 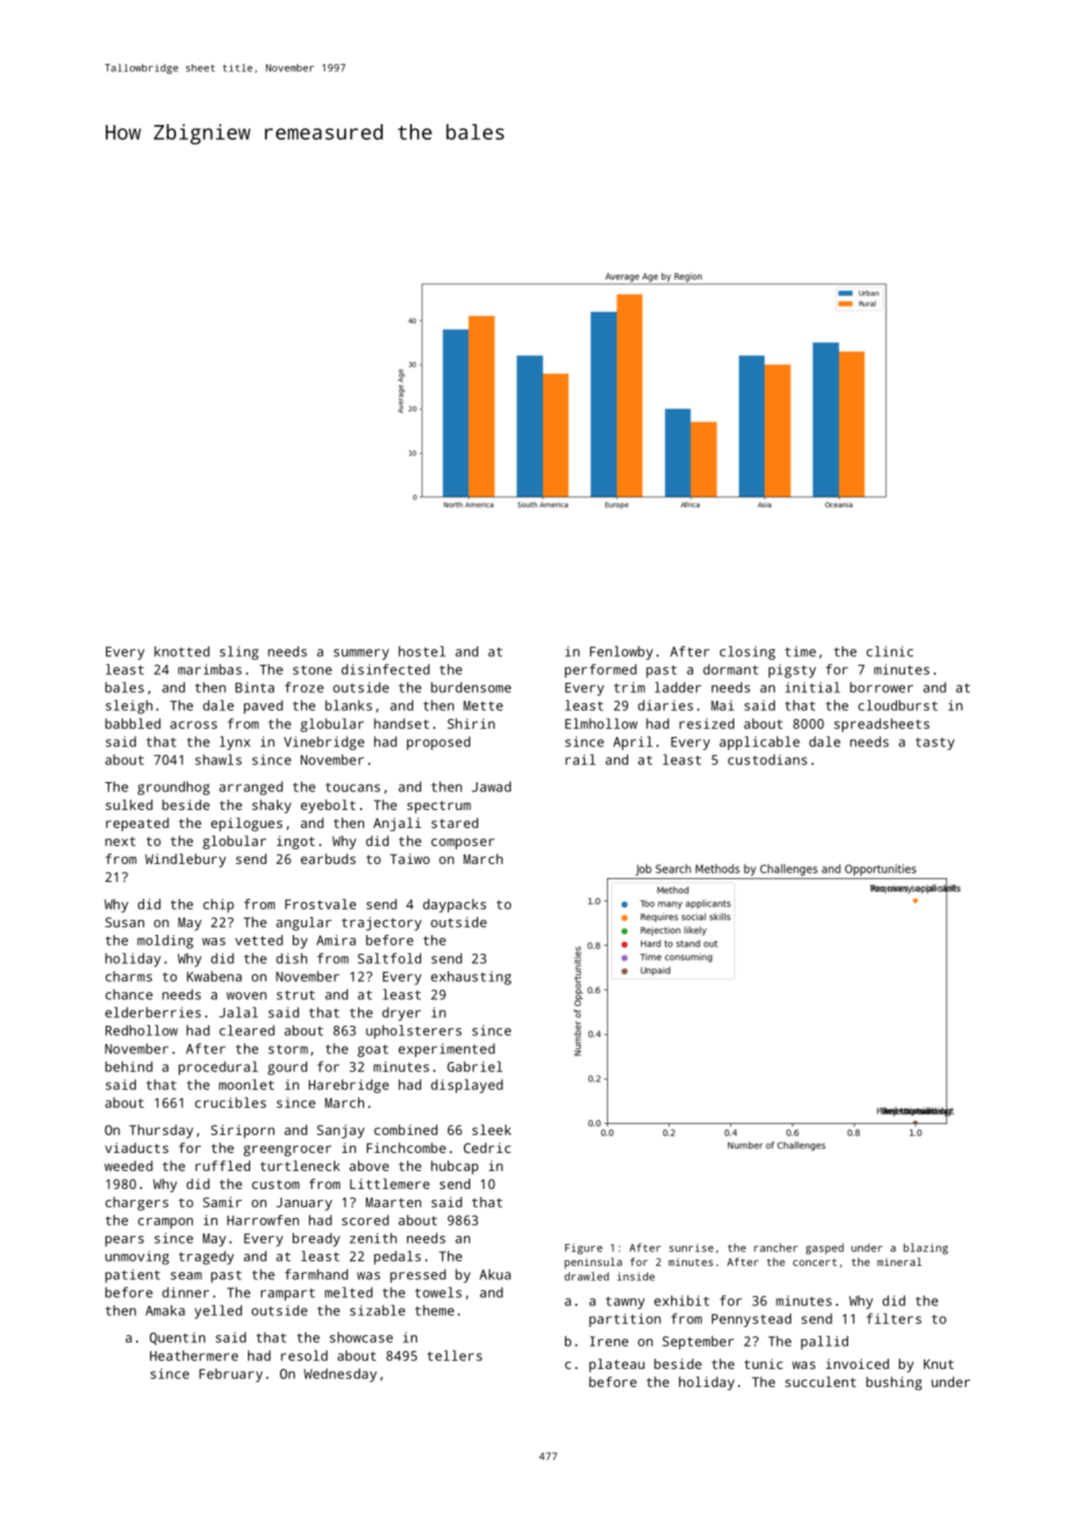 What do you see at coordinates (609, 1341) in the screenshot?
I see `Irene` at bounding box center [609, 1341].
